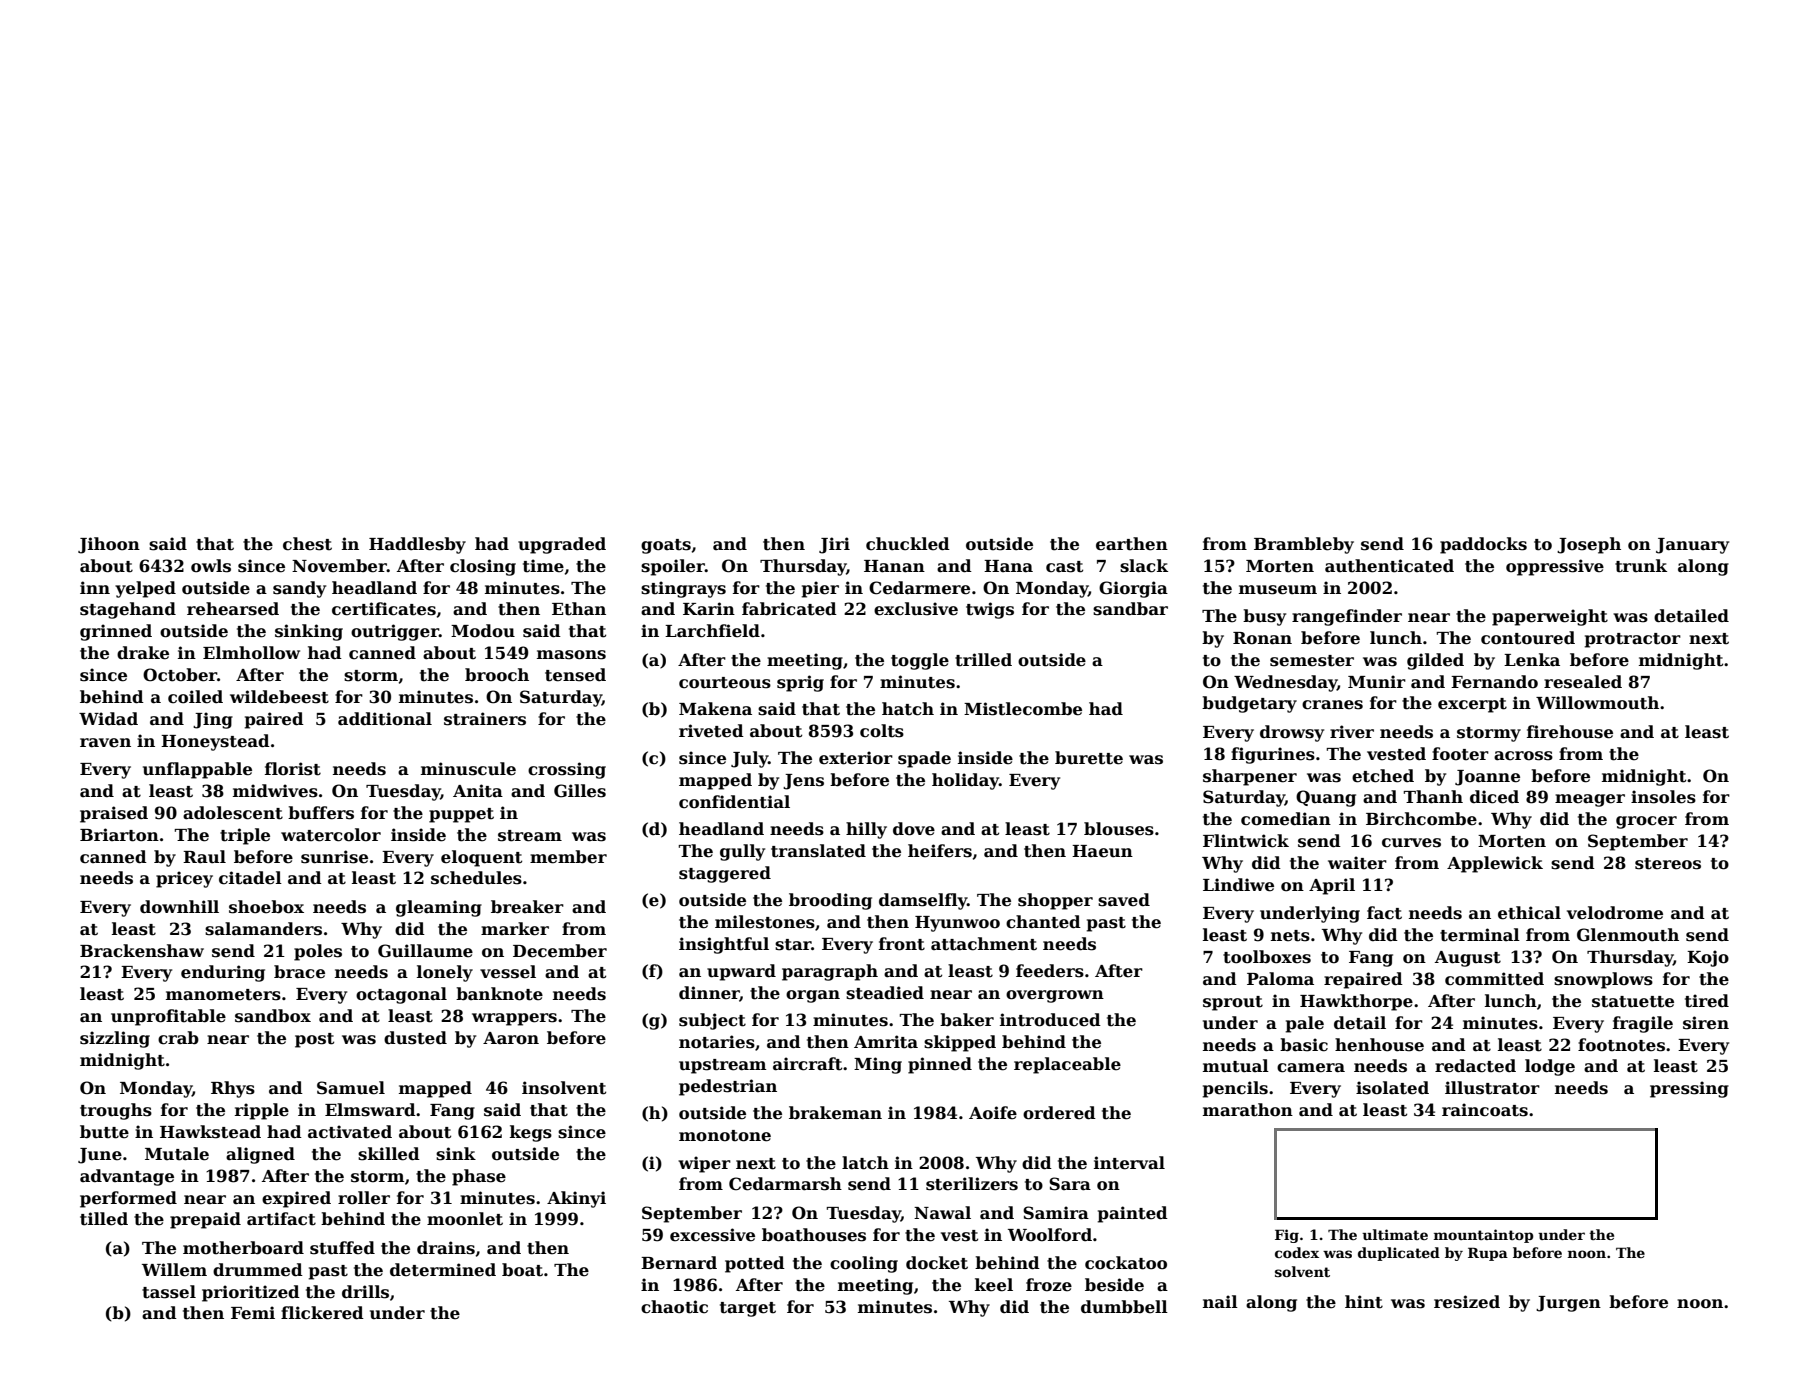 The width and height of the screenshot is (1809, 1398). Describe the element at coordinates (1589, 545) in the screenshot. I see `Joseph` at that location.
